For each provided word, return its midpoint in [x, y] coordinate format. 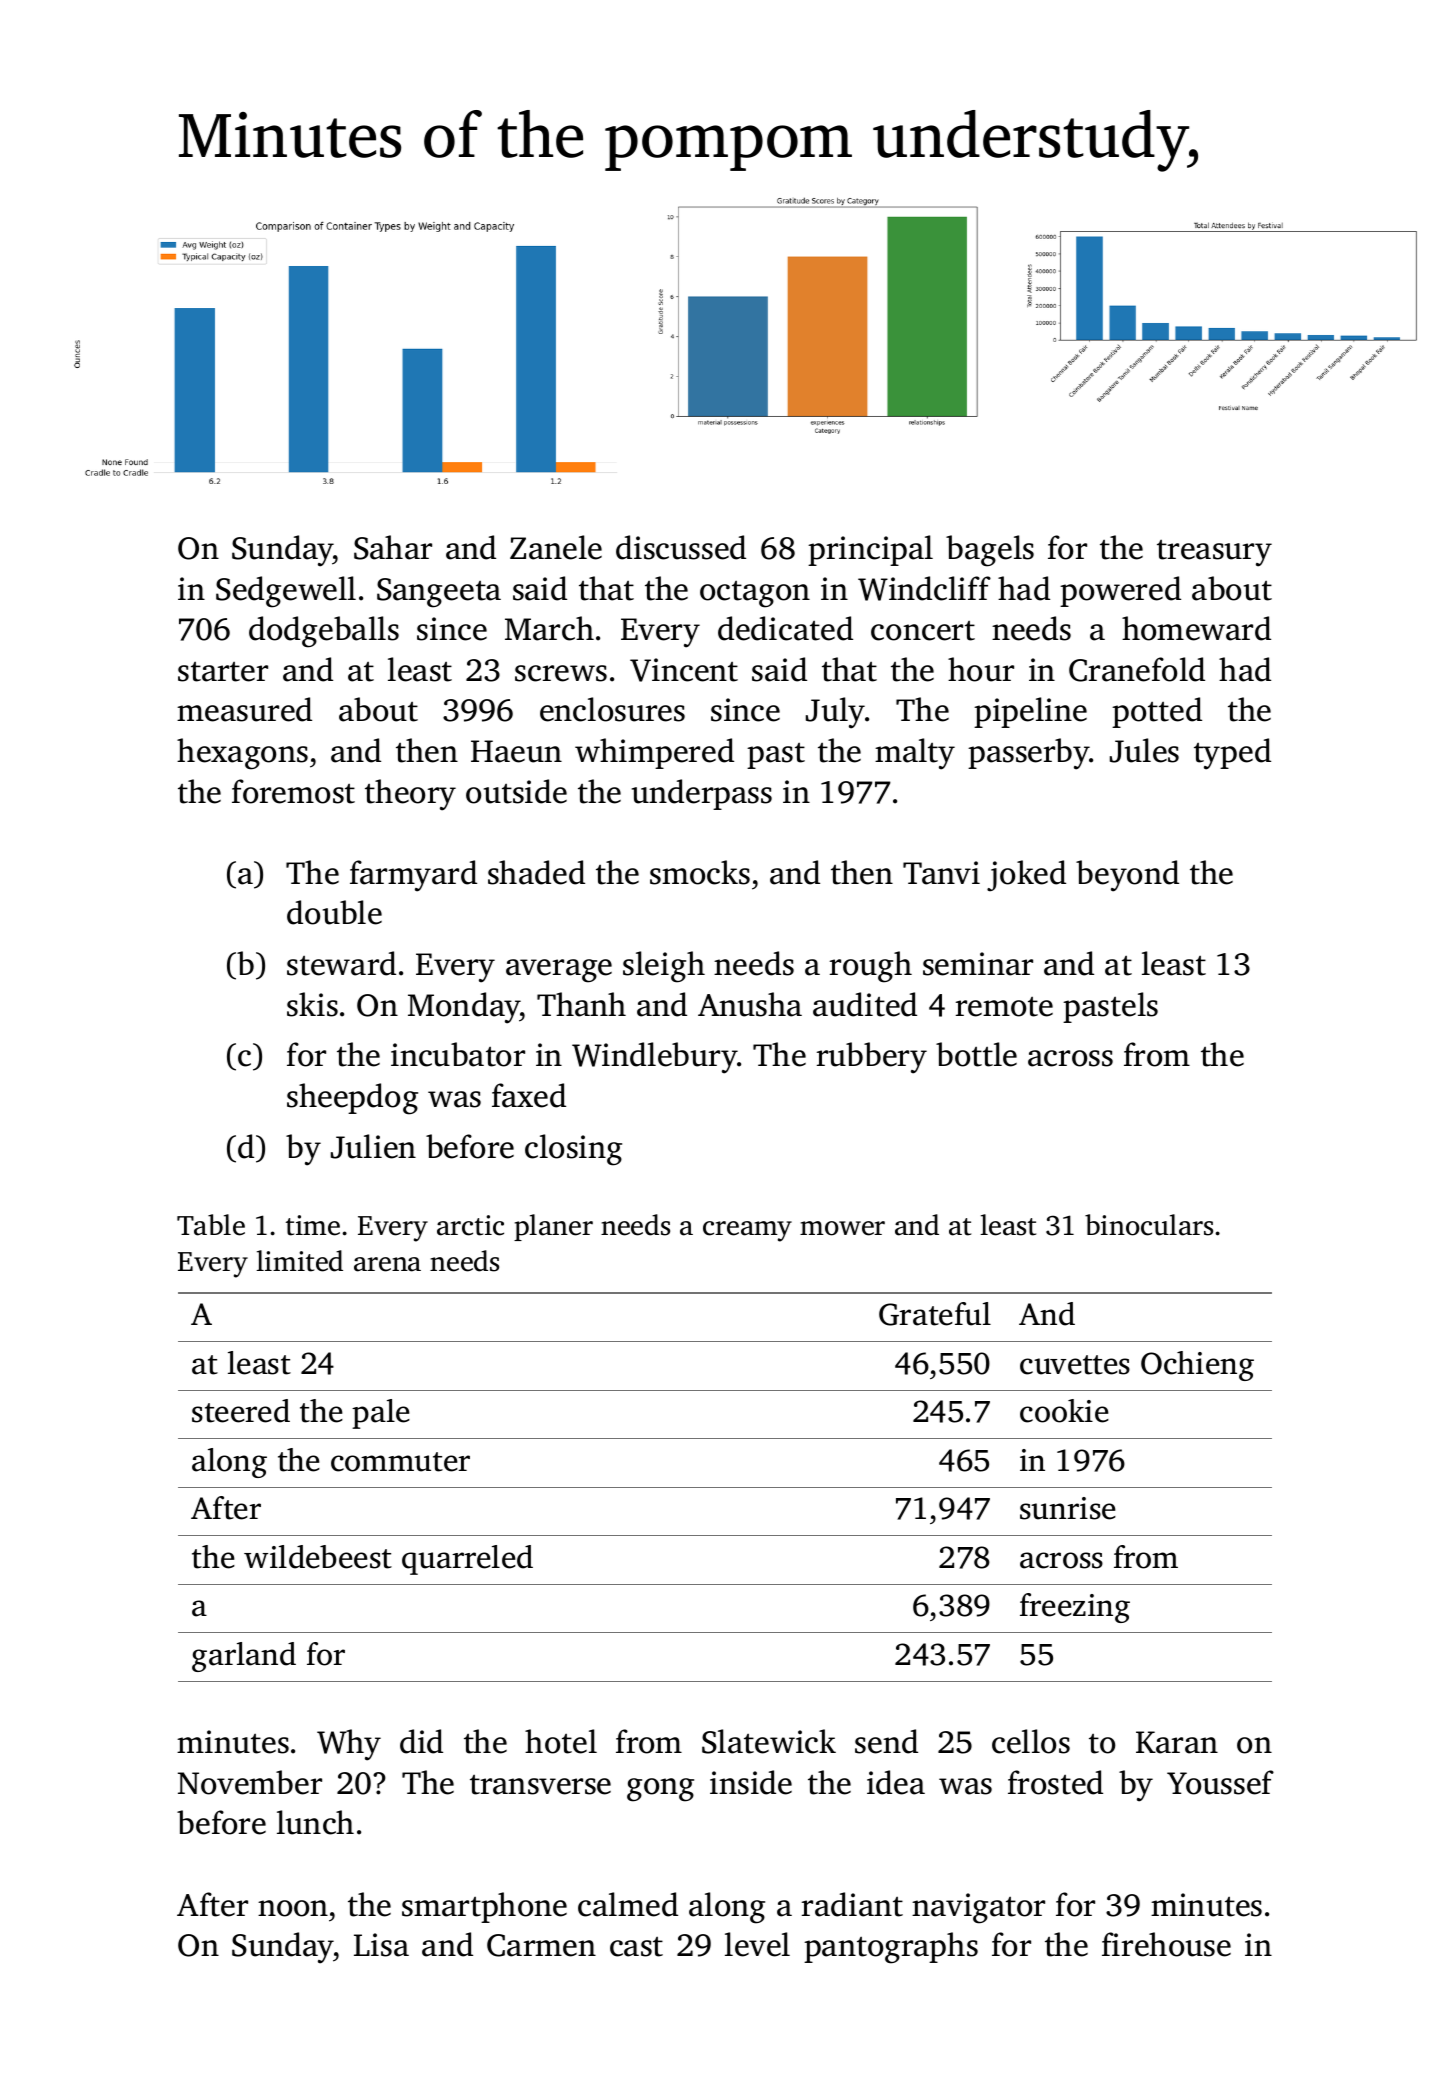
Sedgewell [286, 592]
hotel [561, 1741]
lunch [315, 1822]
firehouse [1166, 1944]
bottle [976, 1054]
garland [244, 1657]
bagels [990, 551]
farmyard [413, 876]
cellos [1031, 1741]
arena [387, 1264]
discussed [681, 547]
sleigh [664, 967]
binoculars [1149, 1225]
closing [573, 1150]
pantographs [891, 1948]
